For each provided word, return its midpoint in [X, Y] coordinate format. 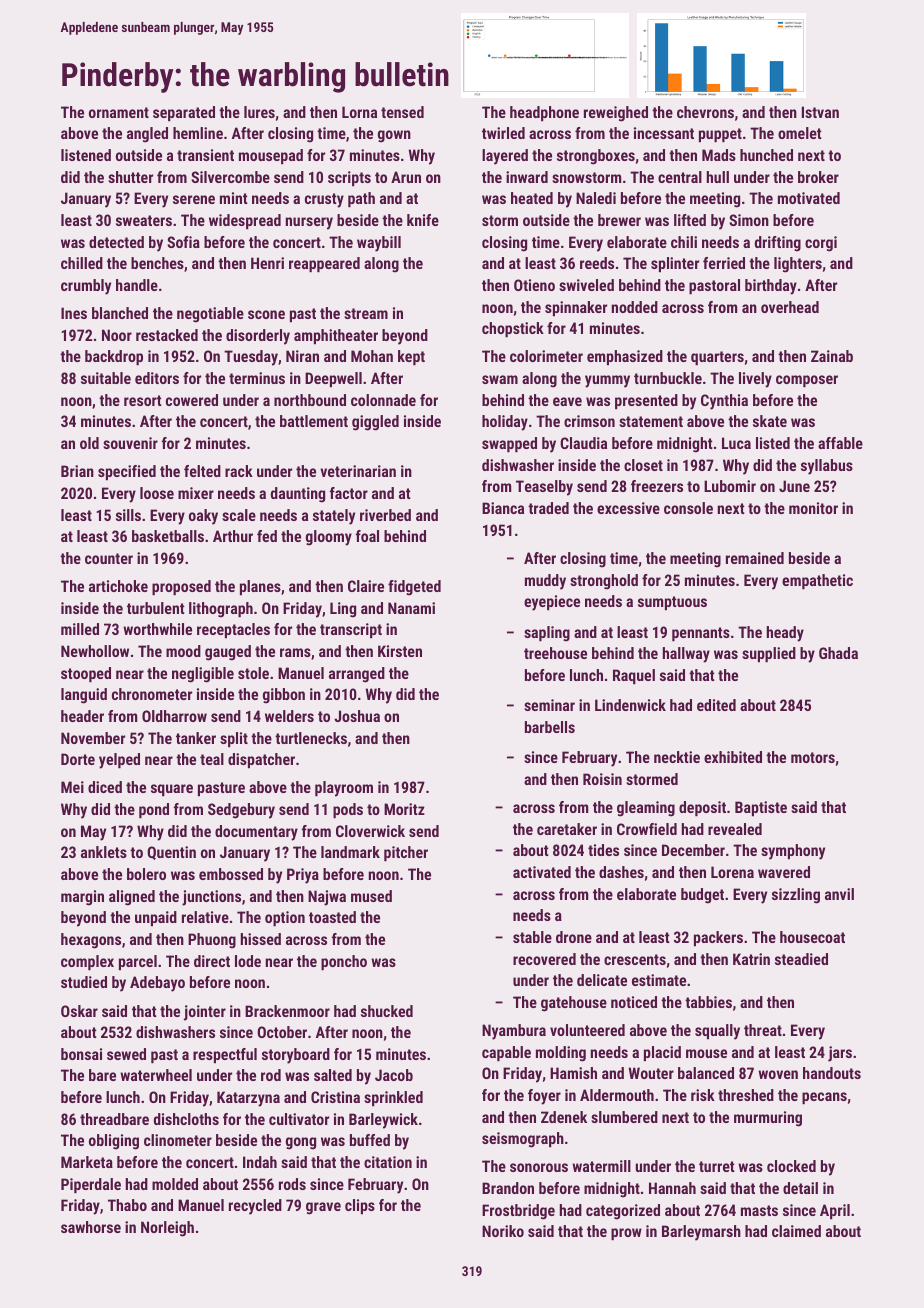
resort [143, 400]
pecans [824, 1098]
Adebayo [157, 984]
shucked [387, 1011]
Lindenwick [630, 705]
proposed [181, 587]
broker [818, 177]
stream [366, 313]
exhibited [733, 757]
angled [147, 135]
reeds [597, 263]
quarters [717, 358]
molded [175, 1184]
